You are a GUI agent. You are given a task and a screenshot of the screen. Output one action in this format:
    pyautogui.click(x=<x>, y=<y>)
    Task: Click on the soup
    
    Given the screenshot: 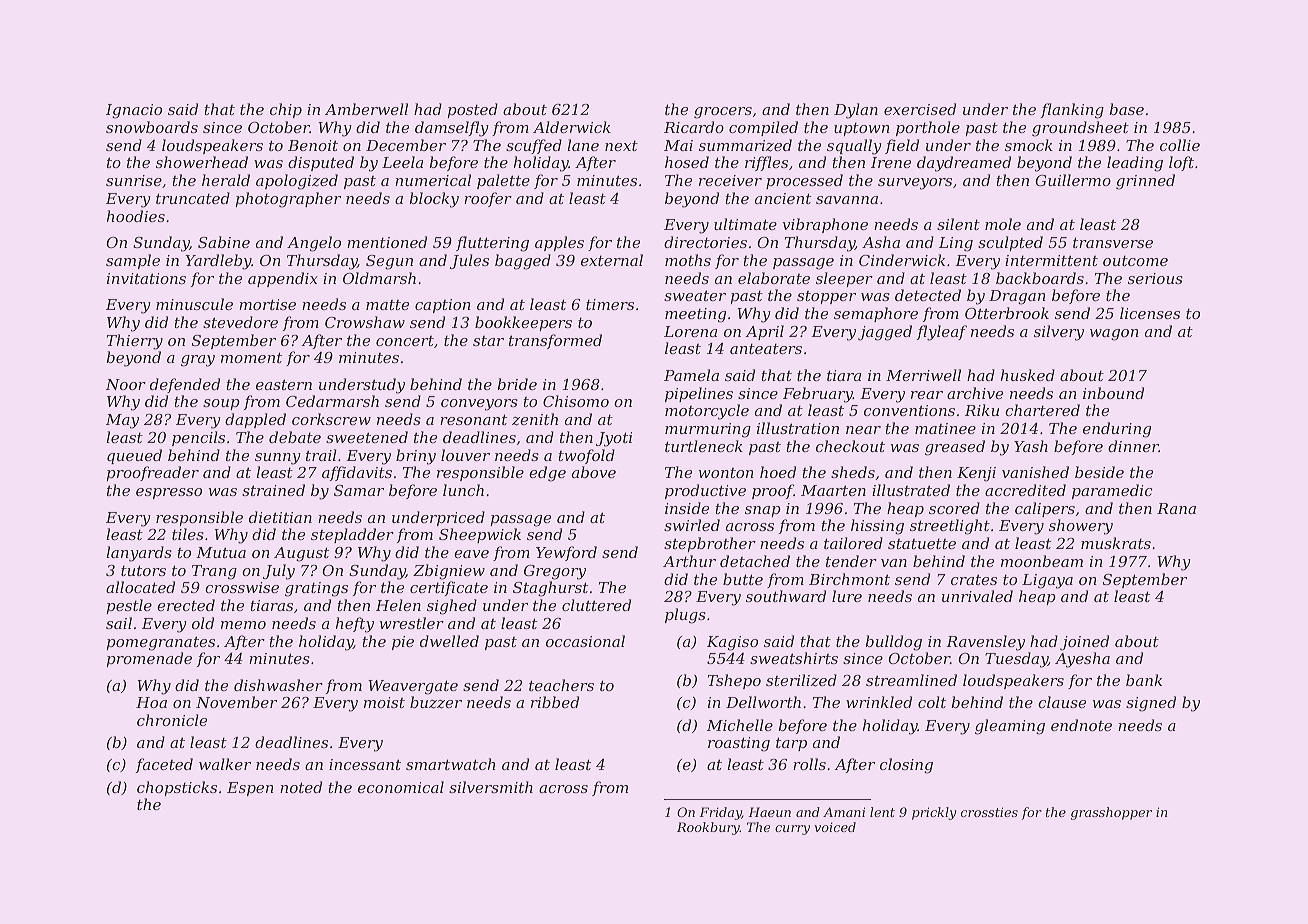 What is the action you would take?
    pyautogui.click(x=221, y=404)
